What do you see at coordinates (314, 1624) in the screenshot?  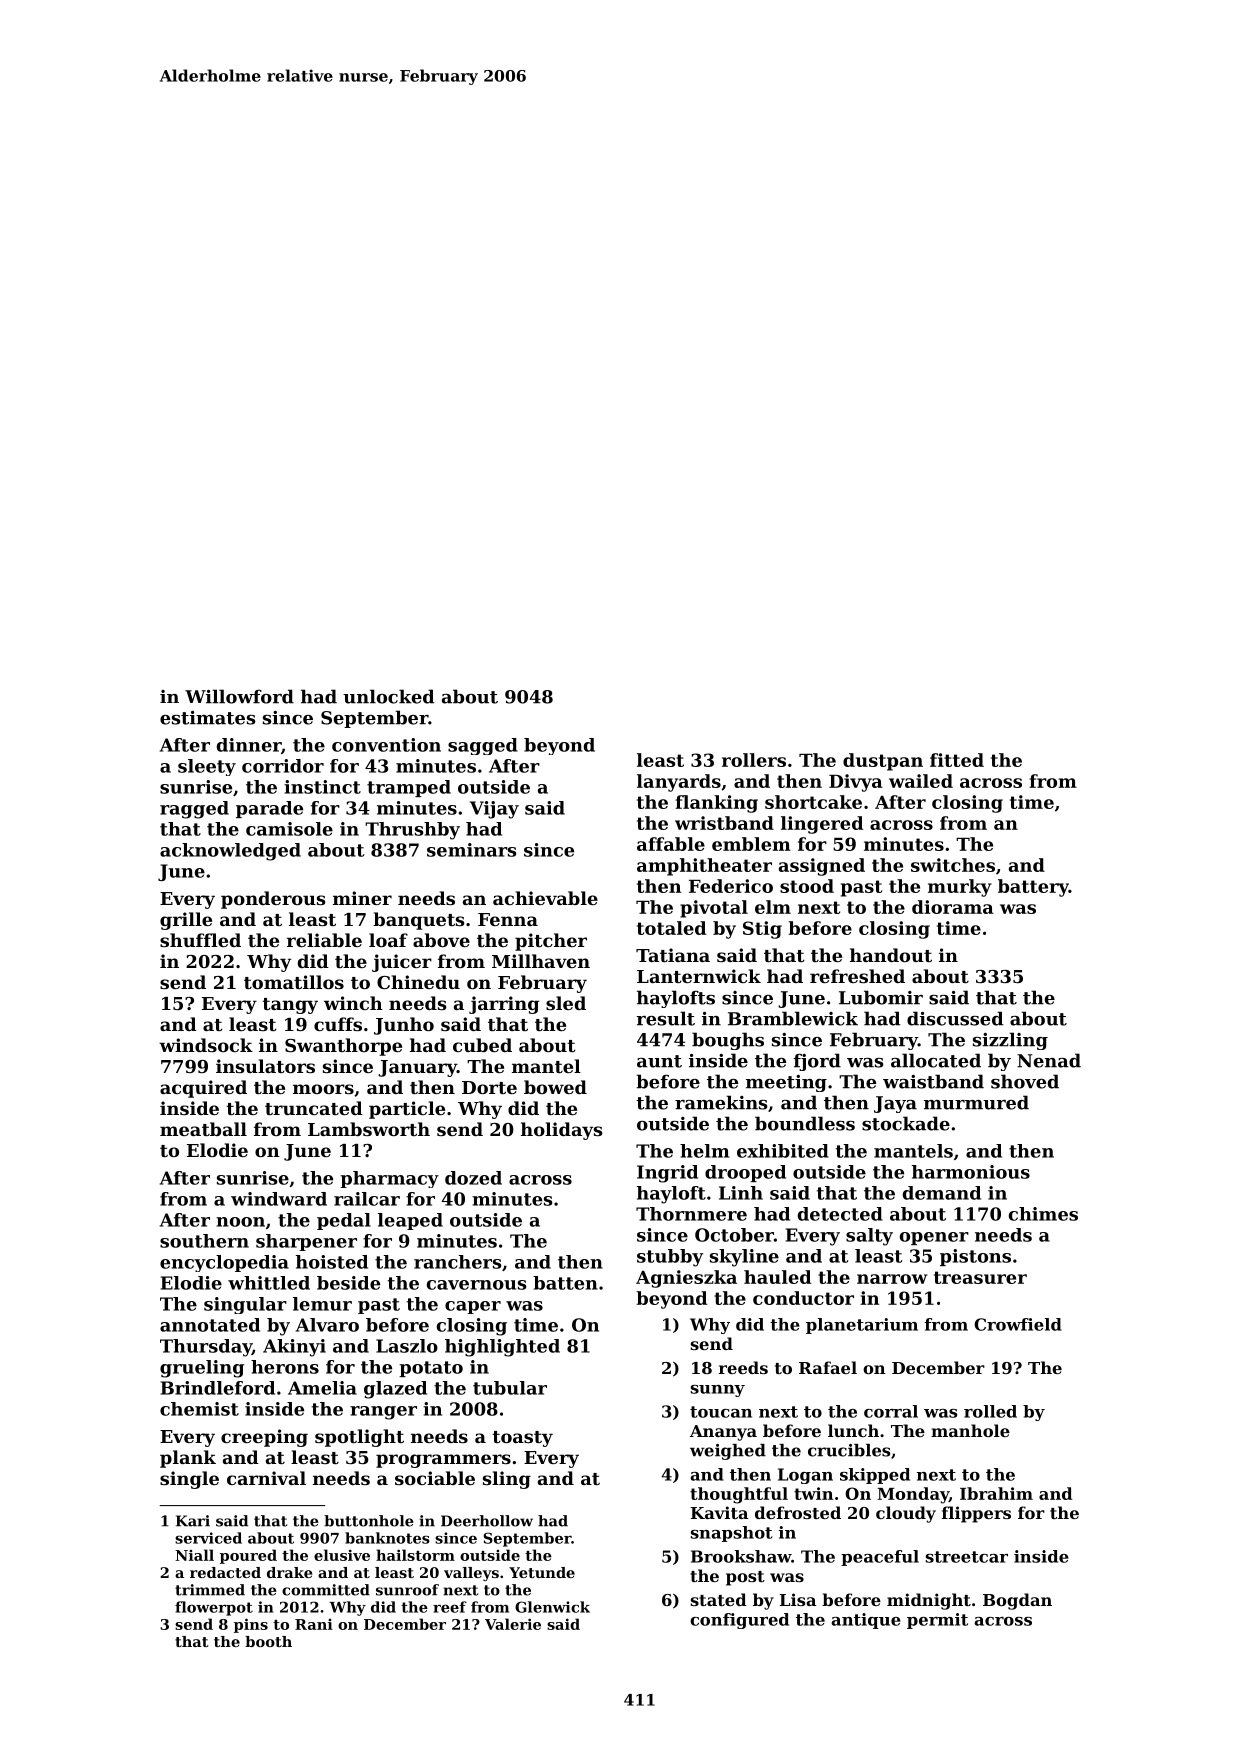 I see `Rani` at bounding box center [314, 1624].
